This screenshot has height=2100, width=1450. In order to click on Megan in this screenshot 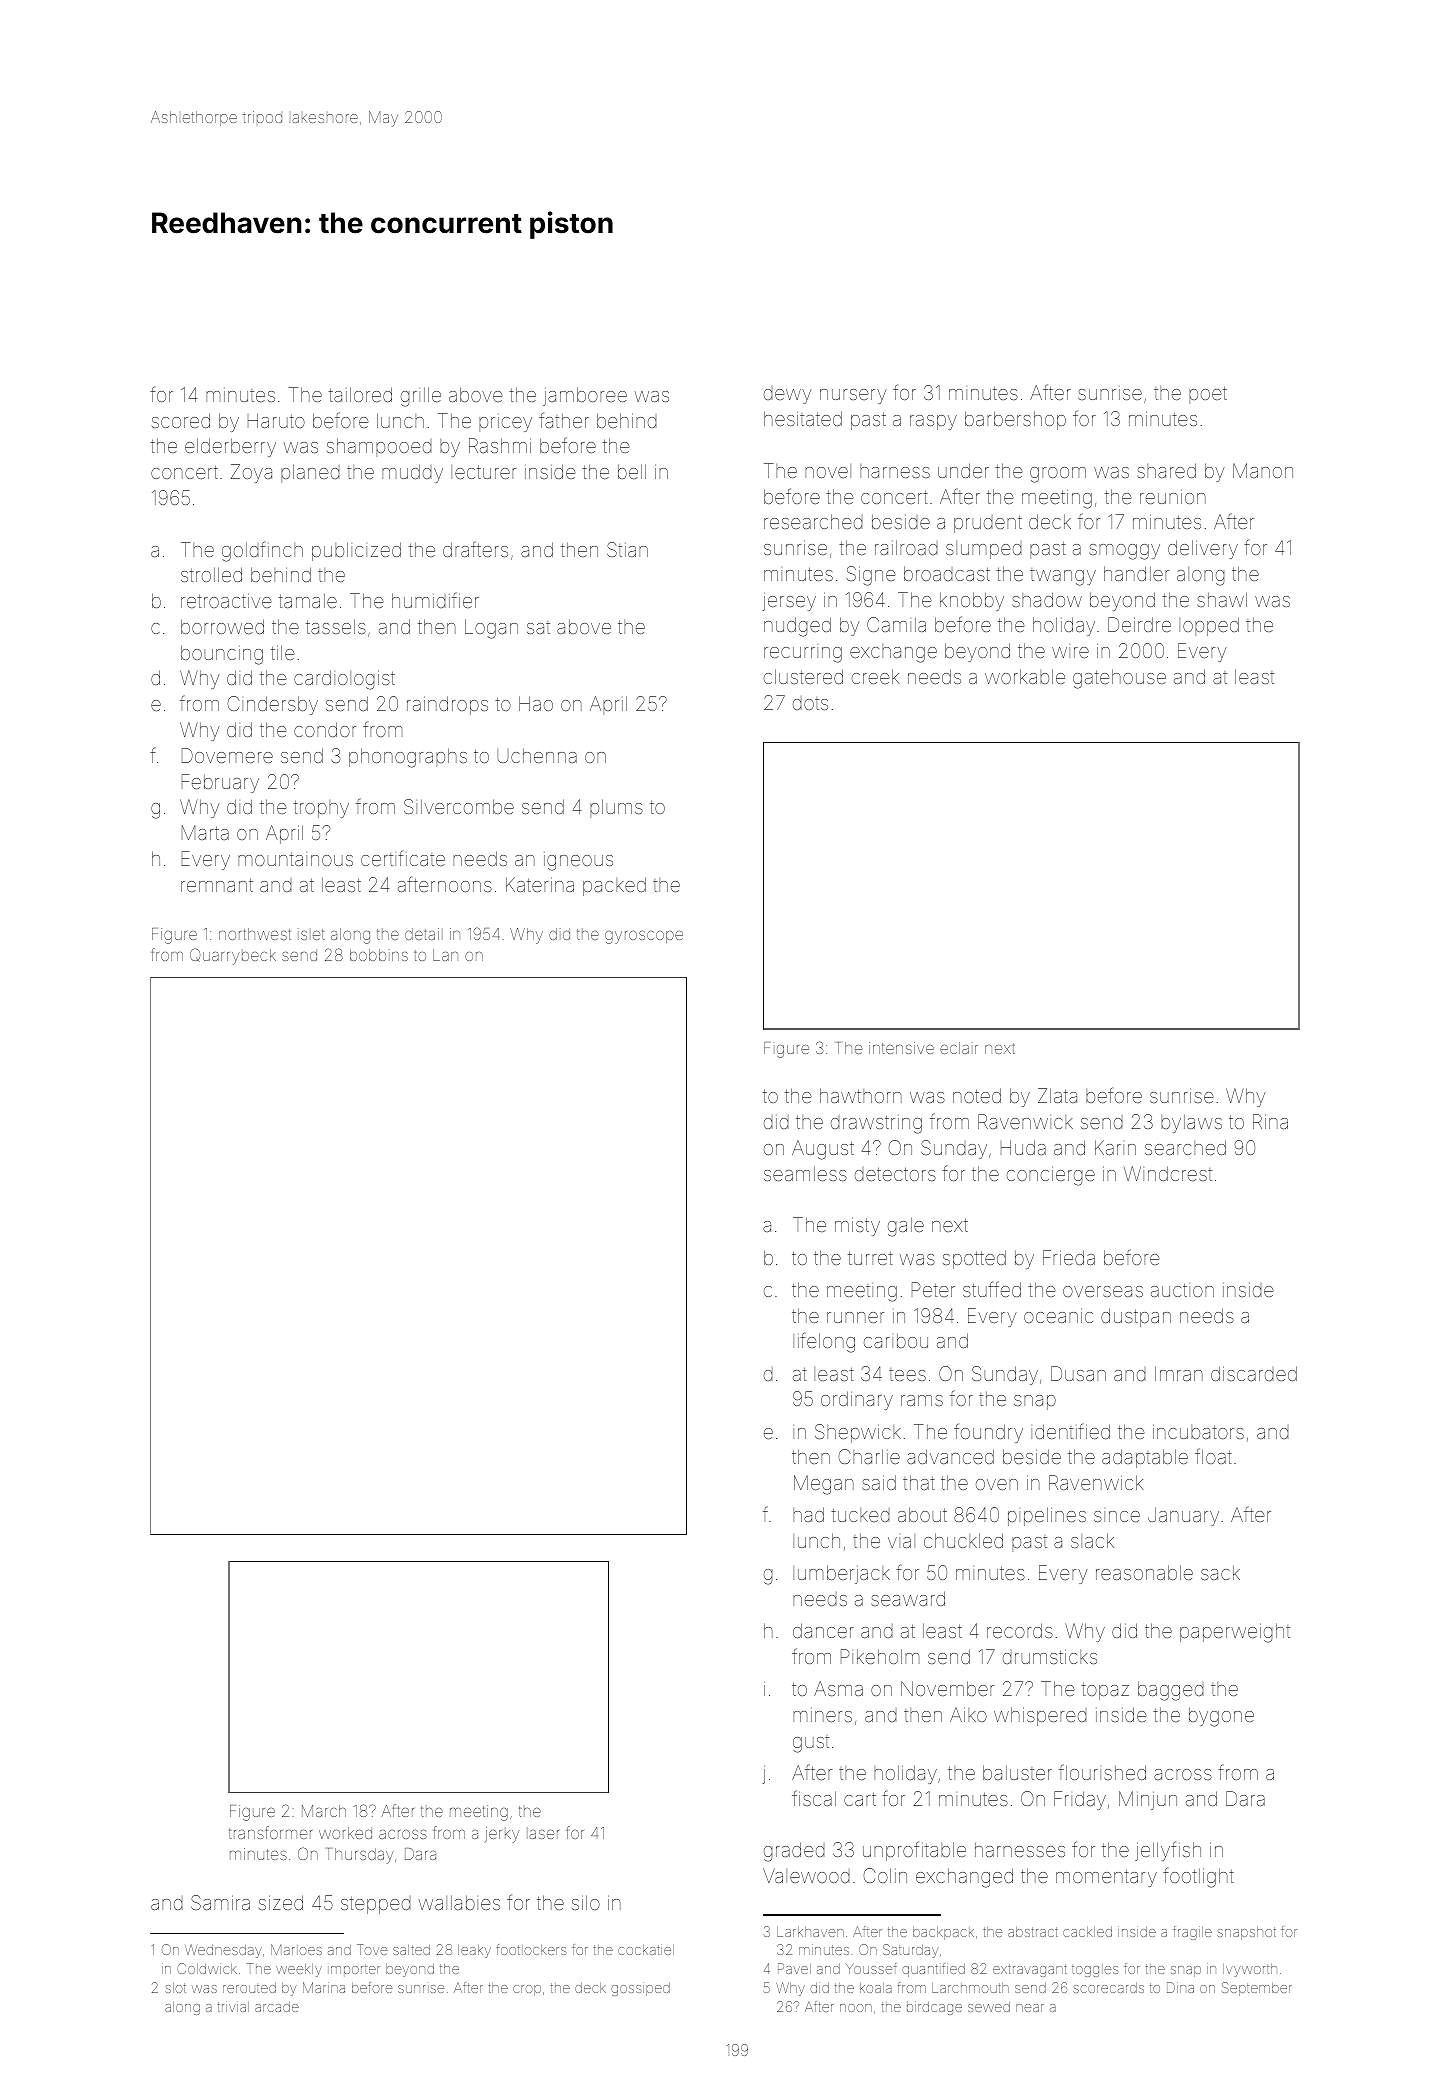, I will do `click(824, 1485)`.
